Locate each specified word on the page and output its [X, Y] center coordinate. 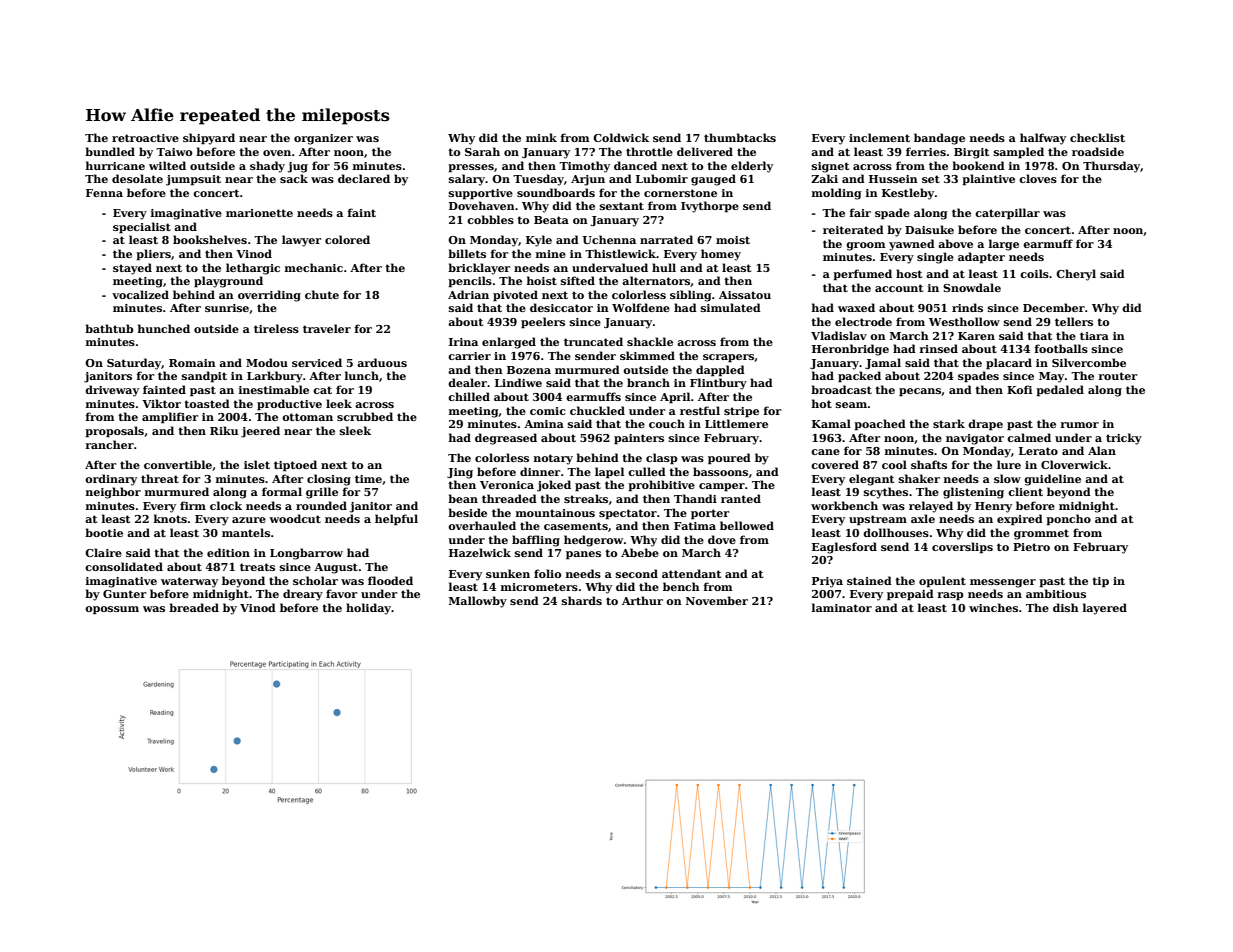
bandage [939, 139]
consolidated [124, 566]
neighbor [113, 493]
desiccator [561, 307]
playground [228, 282]
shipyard [209, 139]
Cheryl [1076, 275]
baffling [536, 541]
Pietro [1031, 547]
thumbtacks [740, 137]
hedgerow [593, 541]
